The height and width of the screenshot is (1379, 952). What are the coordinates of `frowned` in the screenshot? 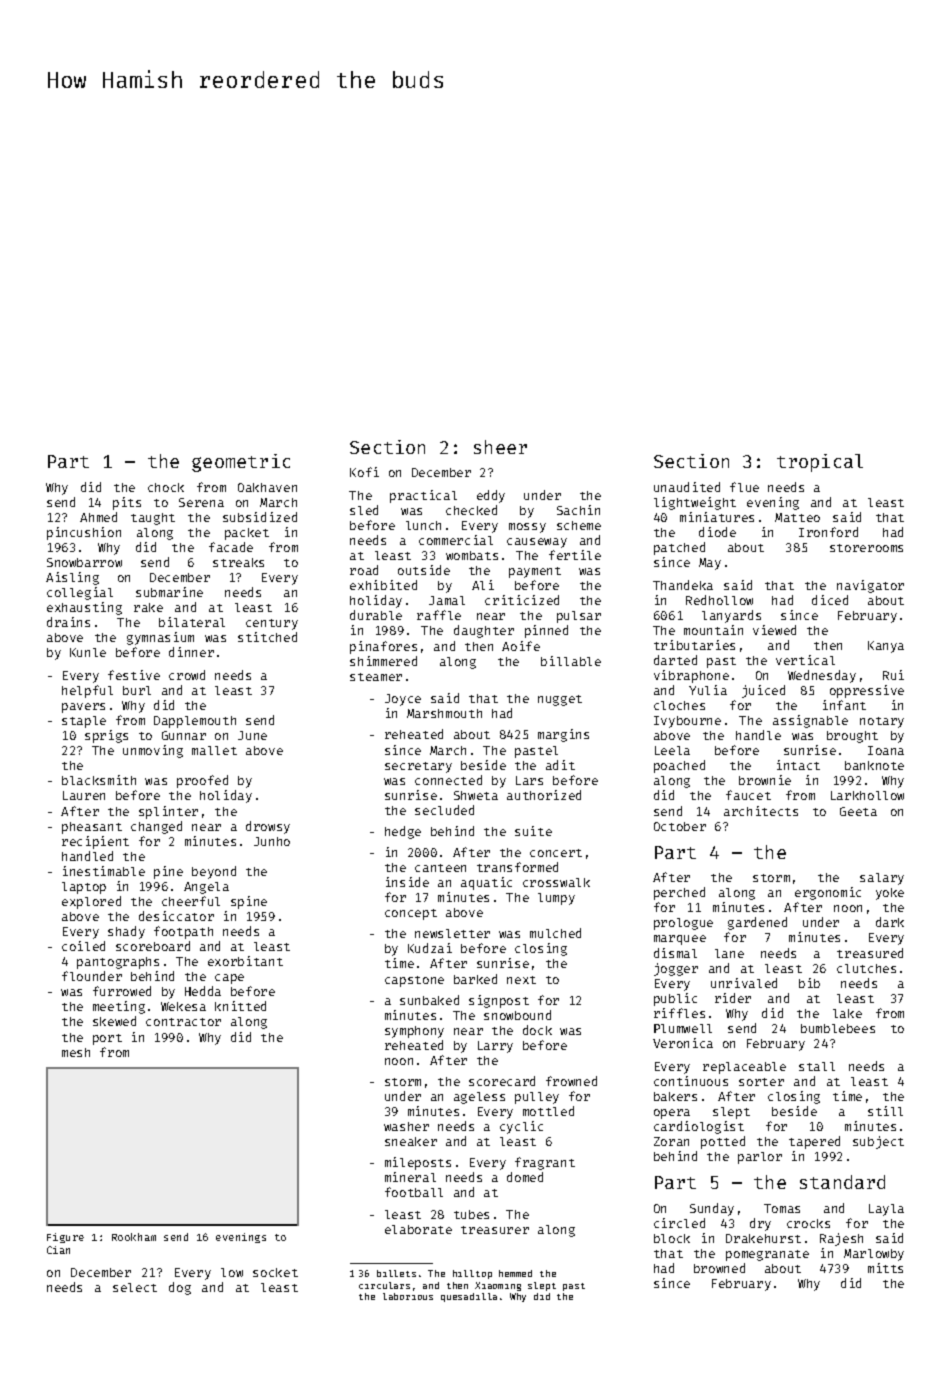 It's located at (571, 1081).
